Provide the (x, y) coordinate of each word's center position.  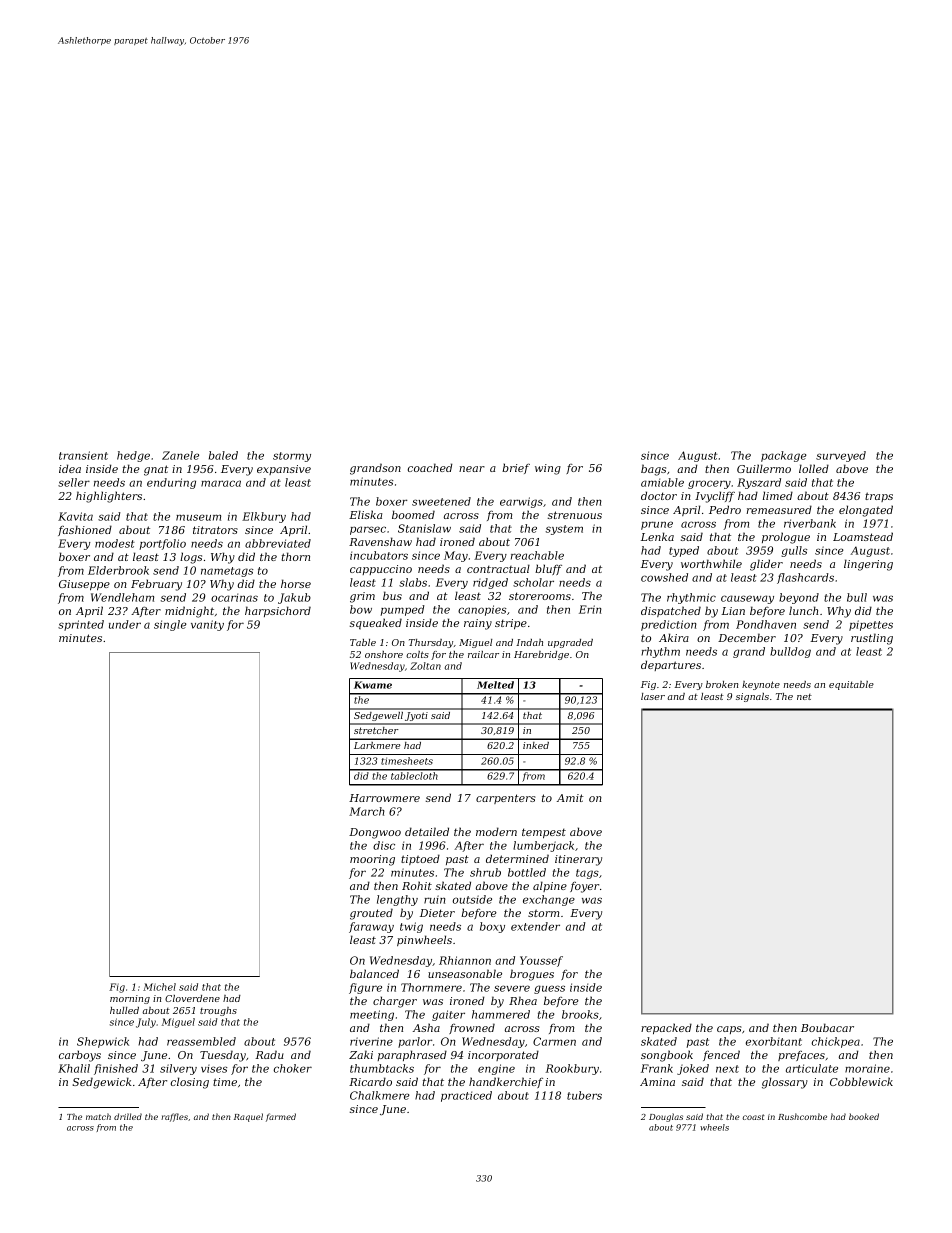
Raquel (248, 1117)
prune (657, 525)
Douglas (666, 1117)
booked (864, 1116)
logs (191, 558)
